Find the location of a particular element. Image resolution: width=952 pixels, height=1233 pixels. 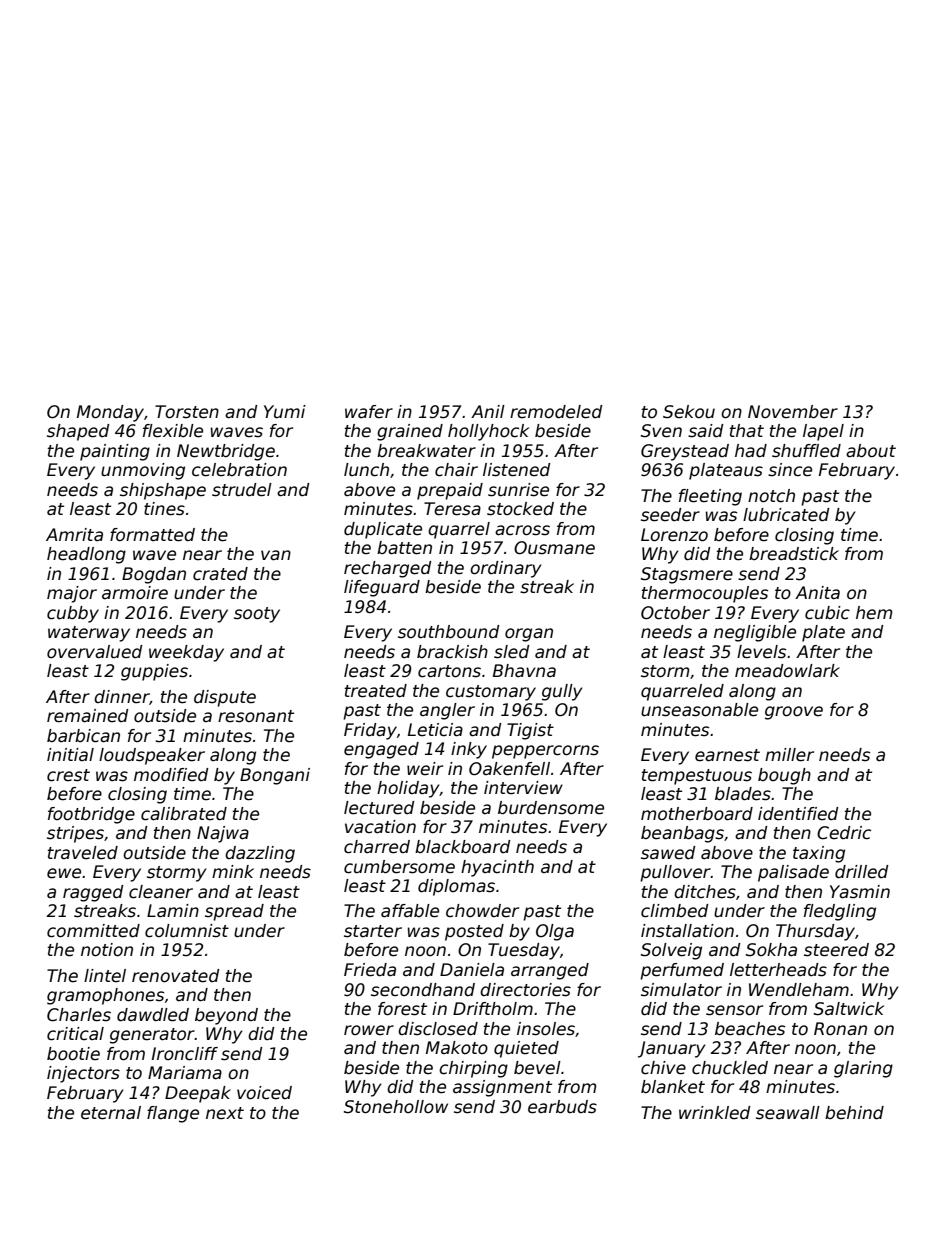

Bogdan is located at coordinates (154, 575).
